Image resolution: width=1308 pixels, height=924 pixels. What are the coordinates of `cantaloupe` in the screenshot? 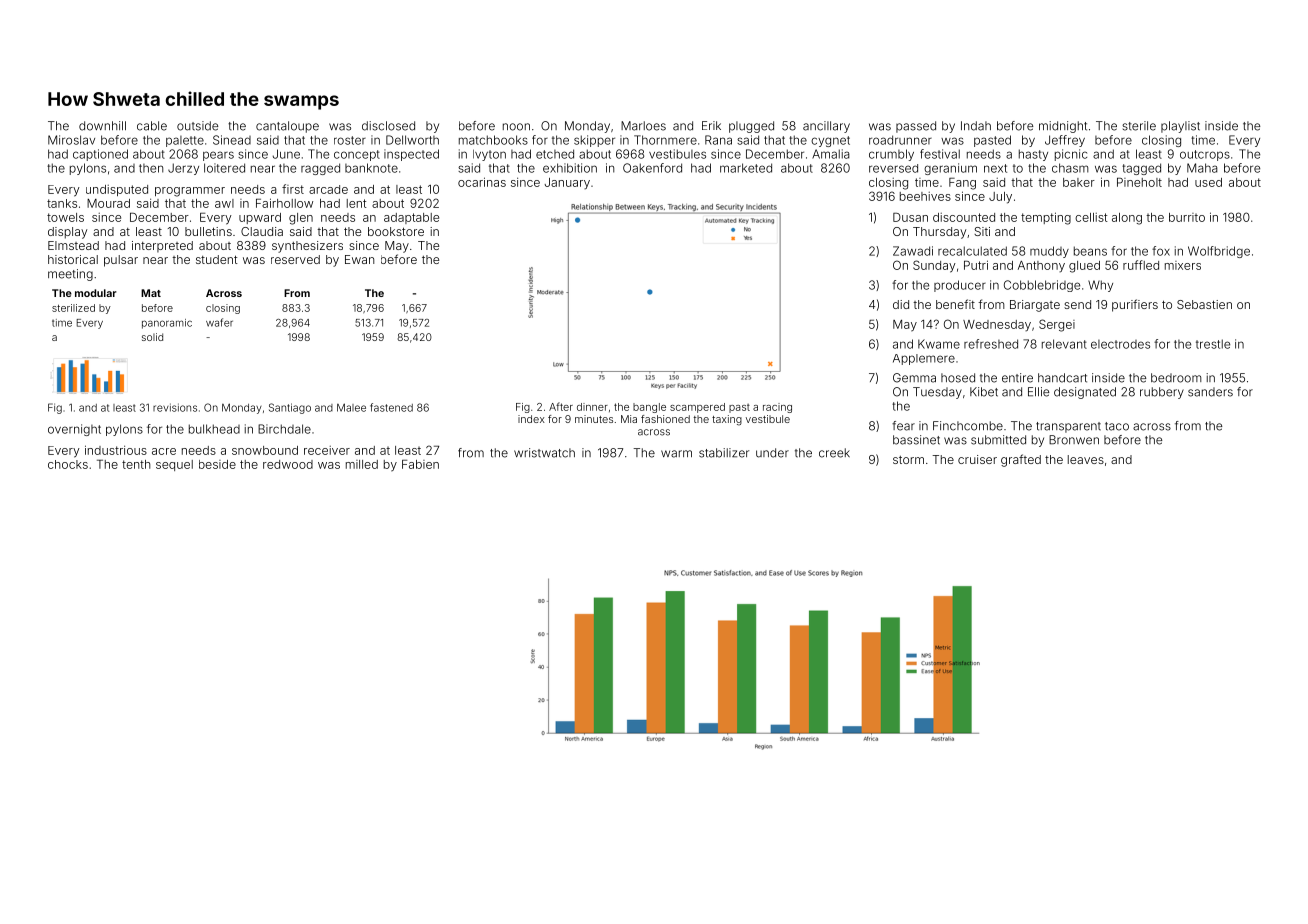 It's located at (287, 127).
